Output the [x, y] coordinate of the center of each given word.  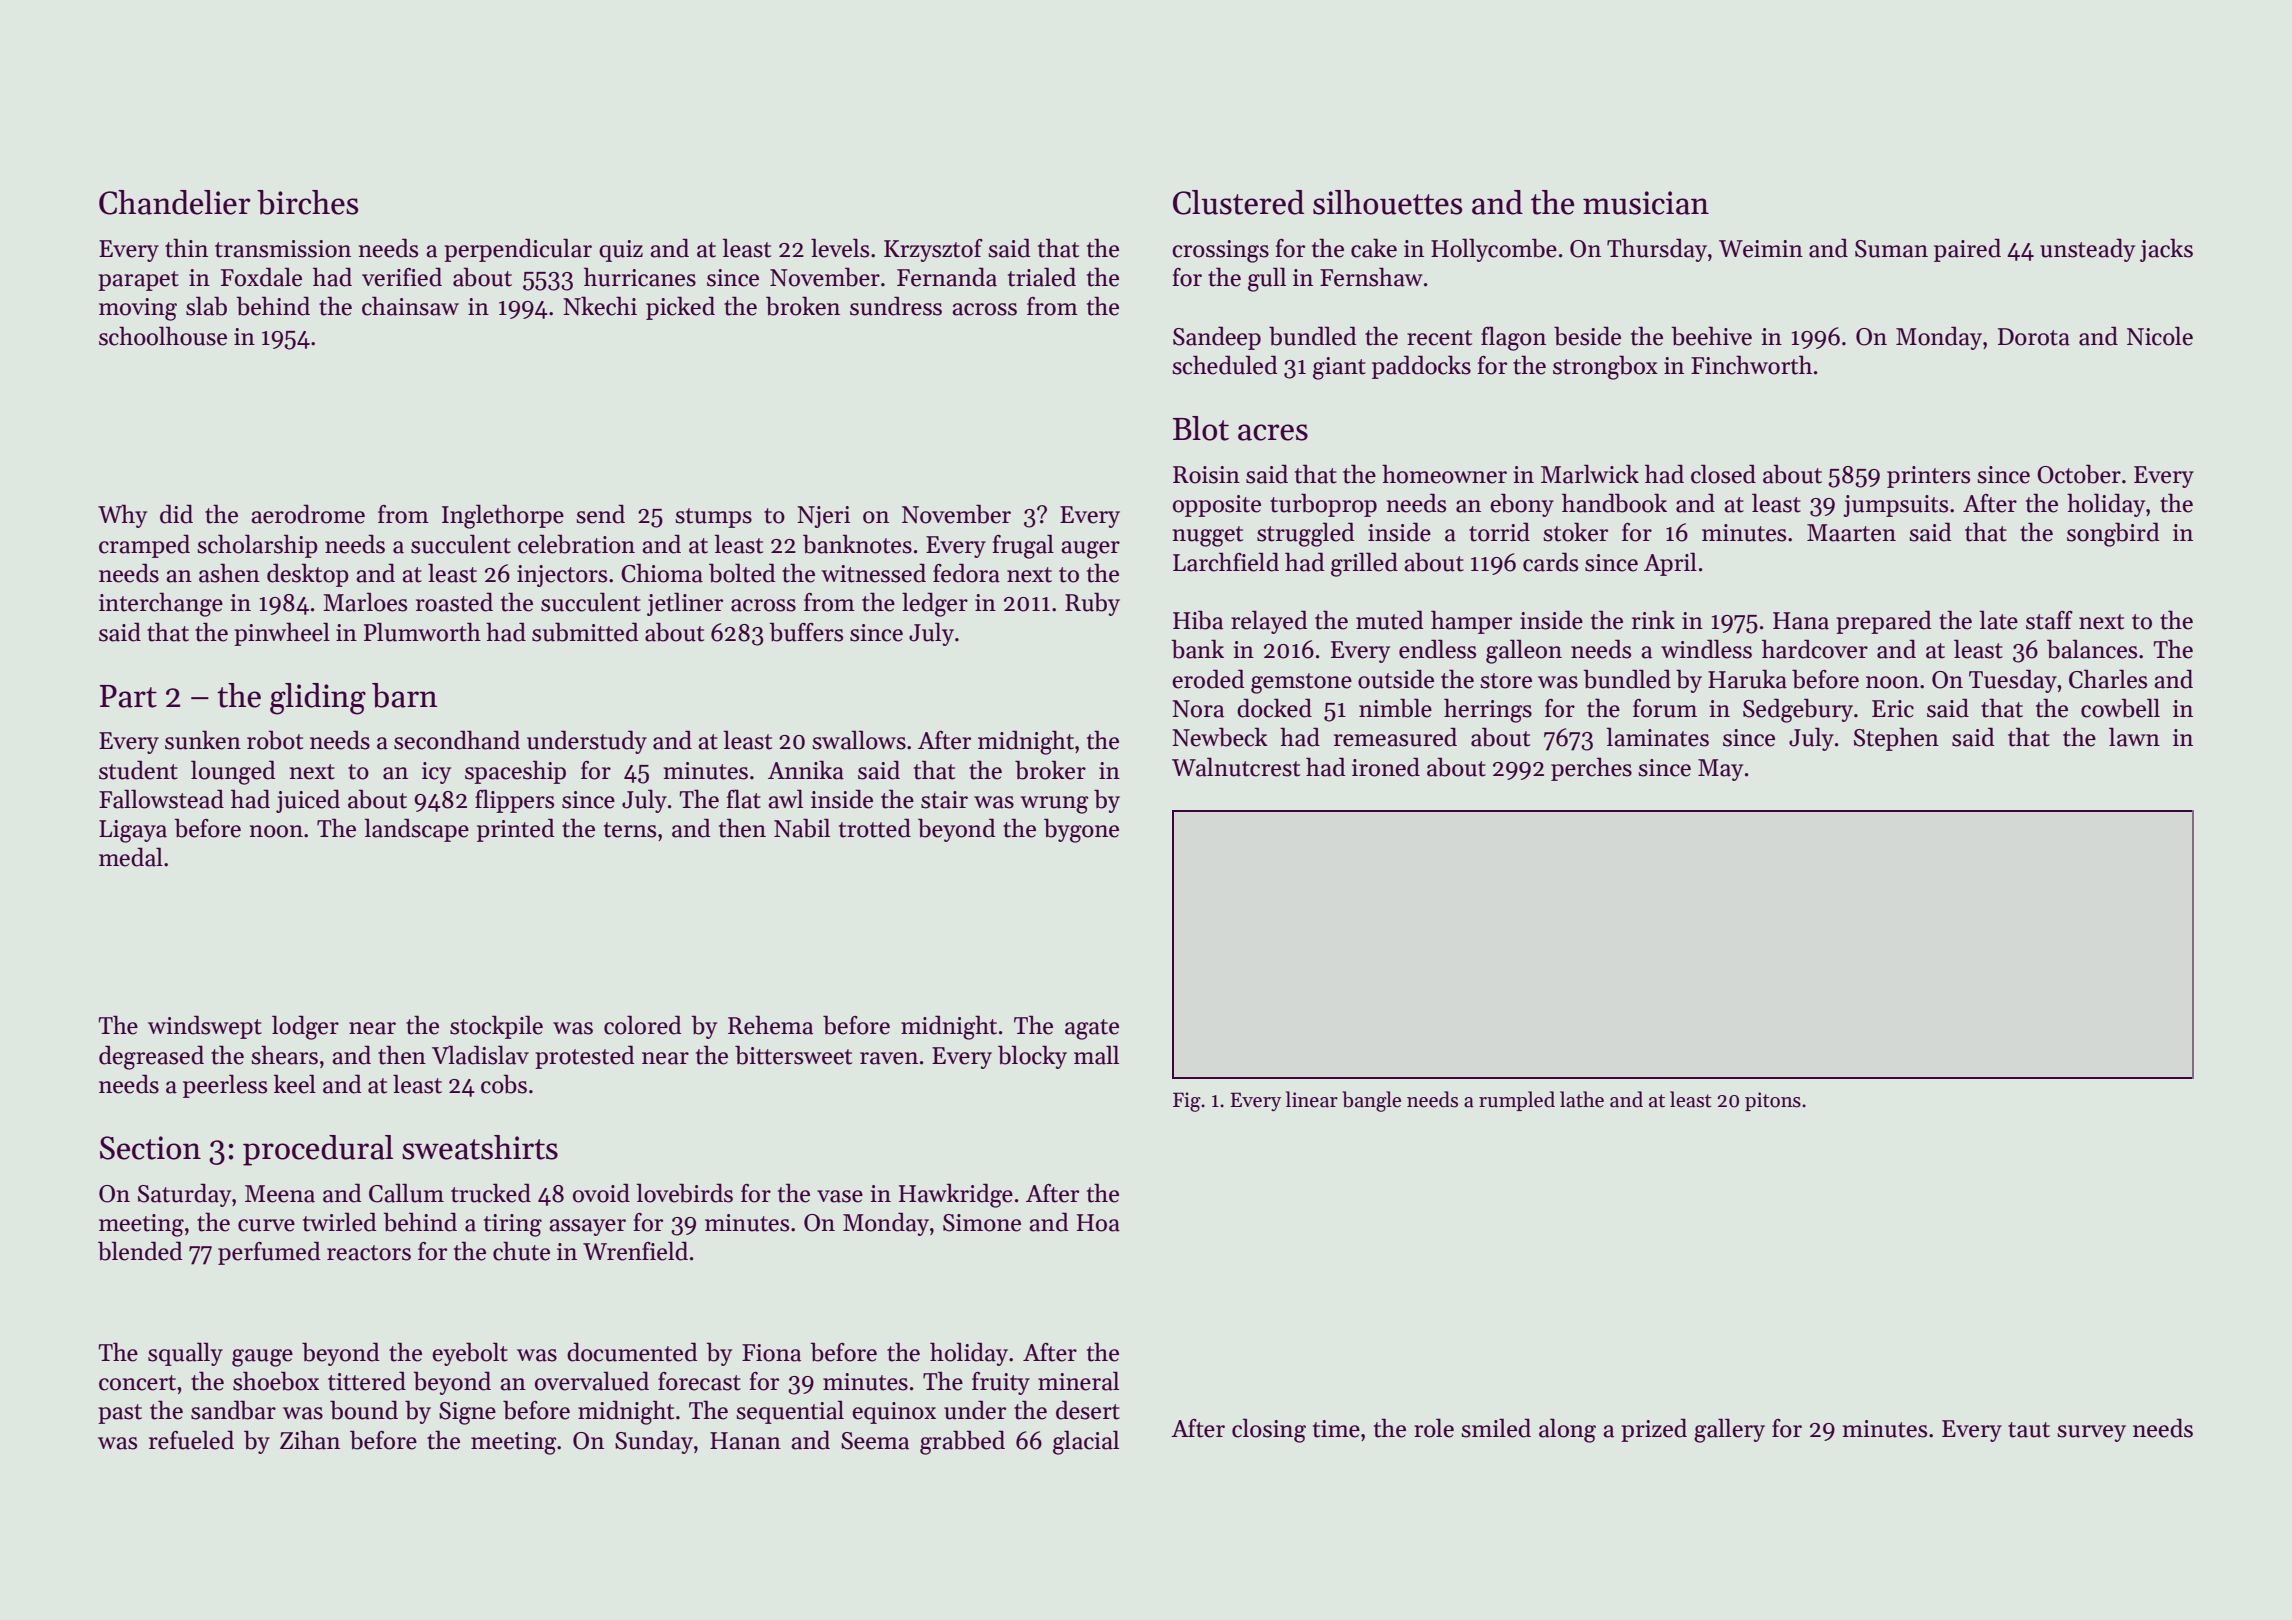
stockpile [496, 1027]
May [1720, 770]
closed [1723, 474]
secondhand [457, 740]
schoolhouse [163, 336]
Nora [1198, 709]
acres [1273, 432]
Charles [2108, 679]
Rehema [770, 1025]
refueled [191, 1440]
